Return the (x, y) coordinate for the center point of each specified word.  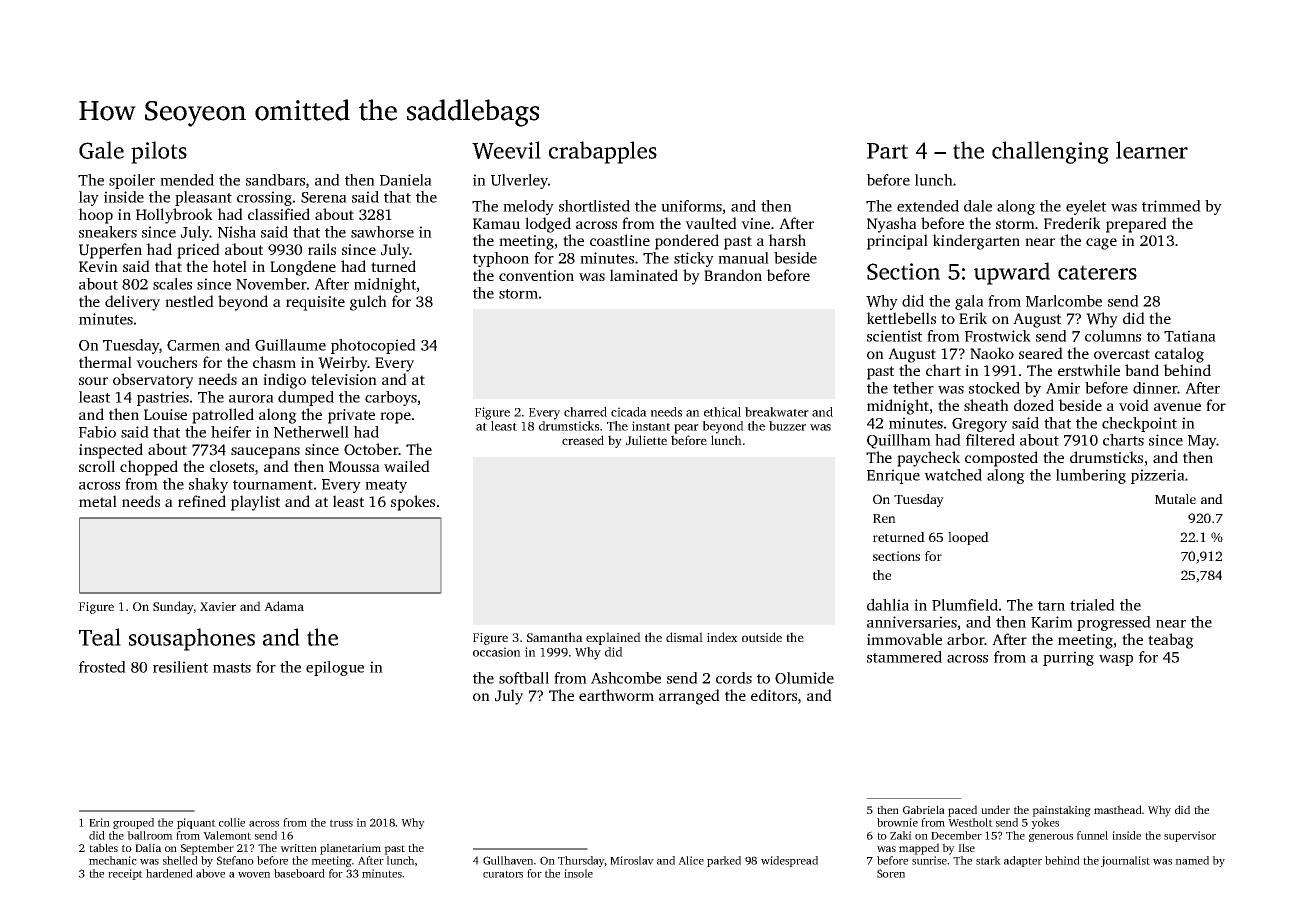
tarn (1051, 606)
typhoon (501, 259)
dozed (1034, 405)
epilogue (335, 668)
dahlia (888, 605)
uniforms (691, 206)
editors (774, 695)
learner (1152, 150)
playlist (255, 503)
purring (1068, 658)
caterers (1097, 272)
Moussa (354, 466)
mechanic (113, 860)
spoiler (132, 181)
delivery (132, 303)
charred (585, 412)
